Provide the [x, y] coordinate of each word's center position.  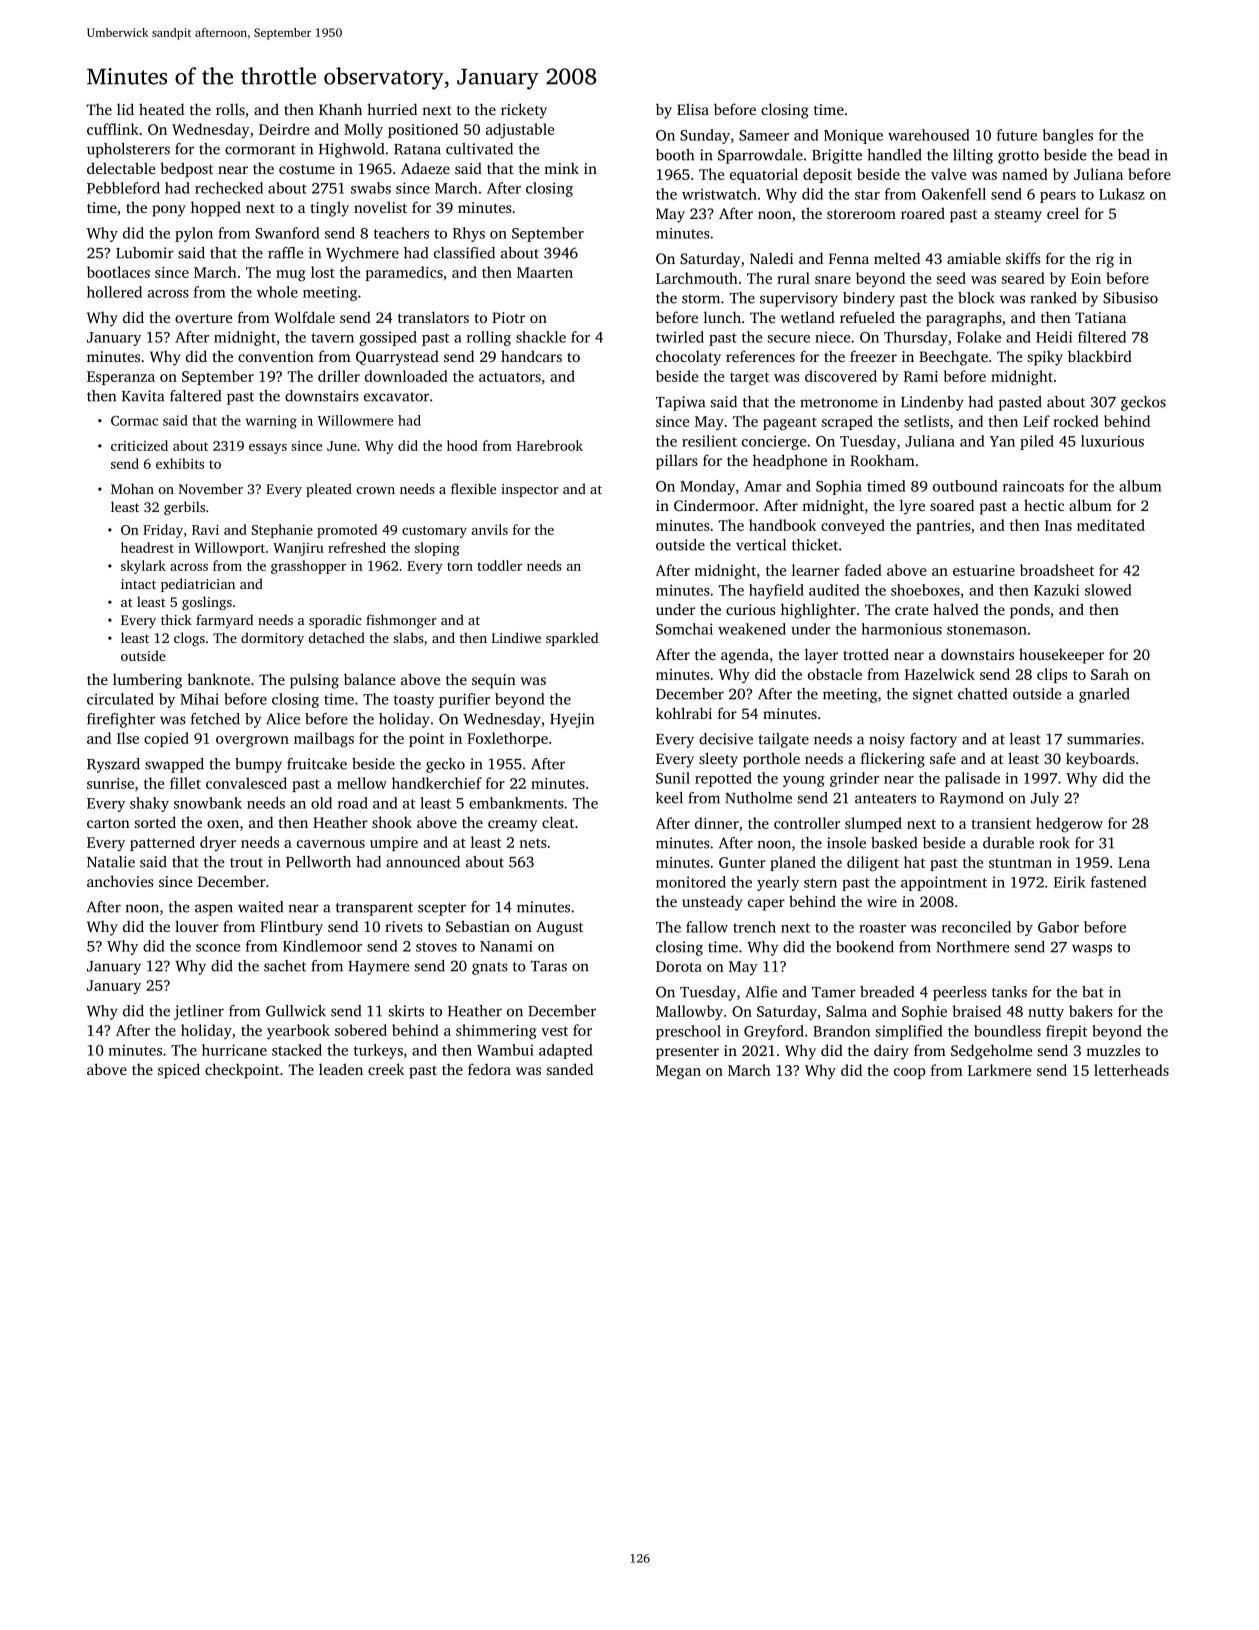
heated [161, 109]
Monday [707, 487]
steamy [1018, 216]
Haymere [378, 968]
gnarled [1104, 695]
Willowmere [355, 420]
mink [561, 168]
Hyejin [572, 720]
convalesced [246, 783]
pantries [943, 527]
